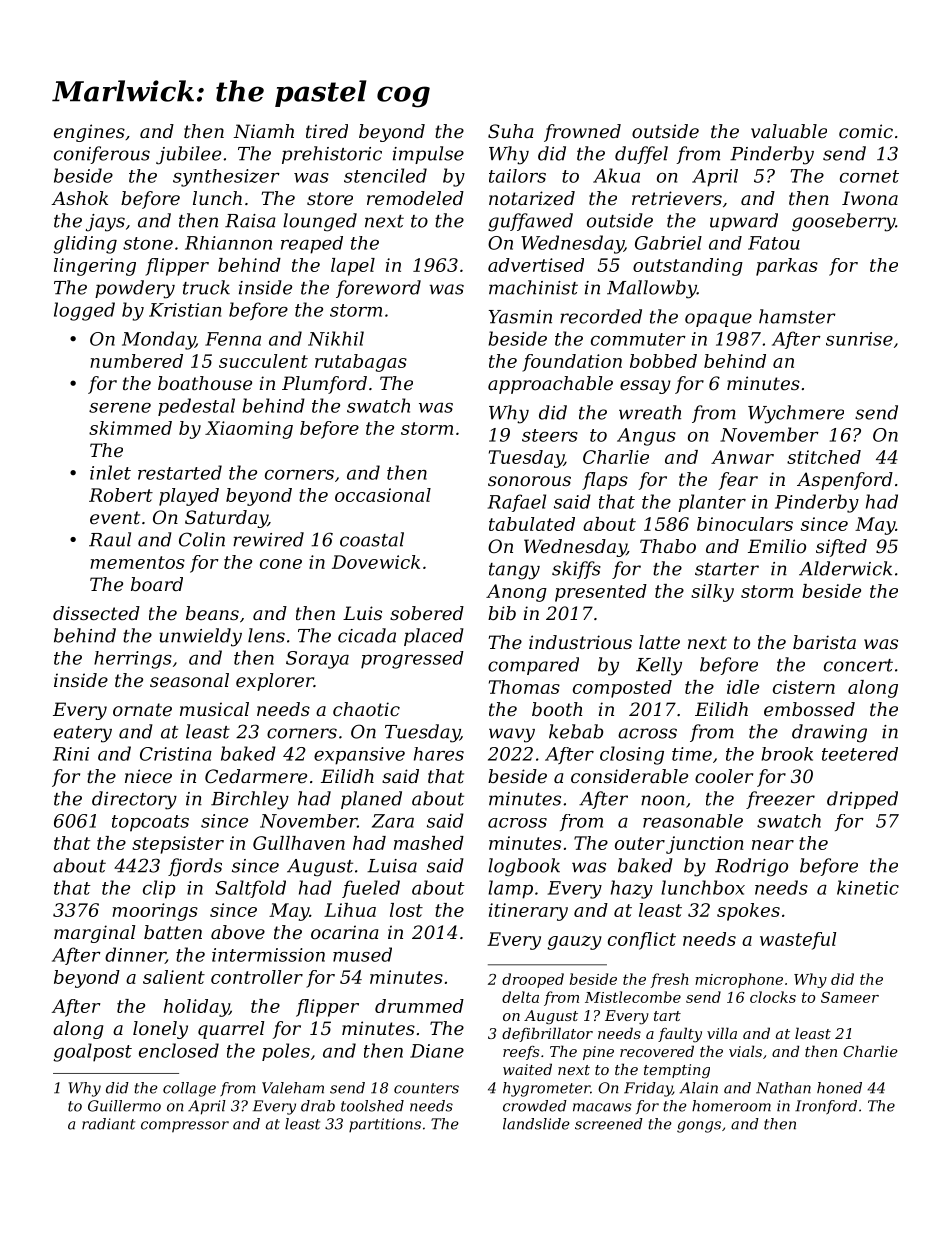 Image resolution: width=952 pixels, height=1233 pixels. I want to click on Anong, so click(516, 593).
